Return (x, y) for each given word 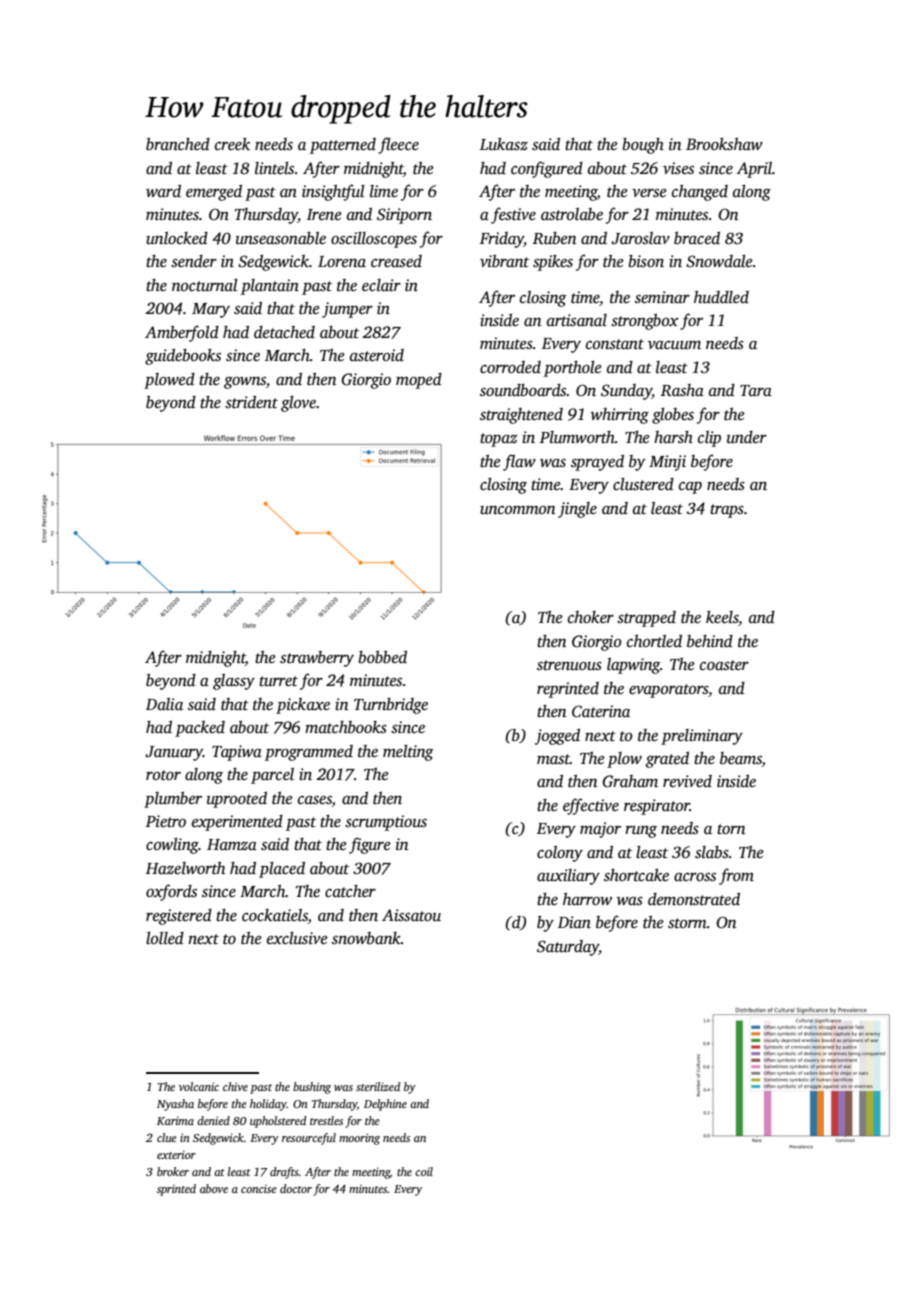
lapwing (633, 666)
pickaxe (303, 706)
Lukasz (504, 144)
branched (178, 144)
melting (408, 753)
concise (259, 1189)
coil (424, 1171)
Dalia (164, 704)
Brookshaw (724, 144)
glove (298, 404)
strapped (646, 619)
